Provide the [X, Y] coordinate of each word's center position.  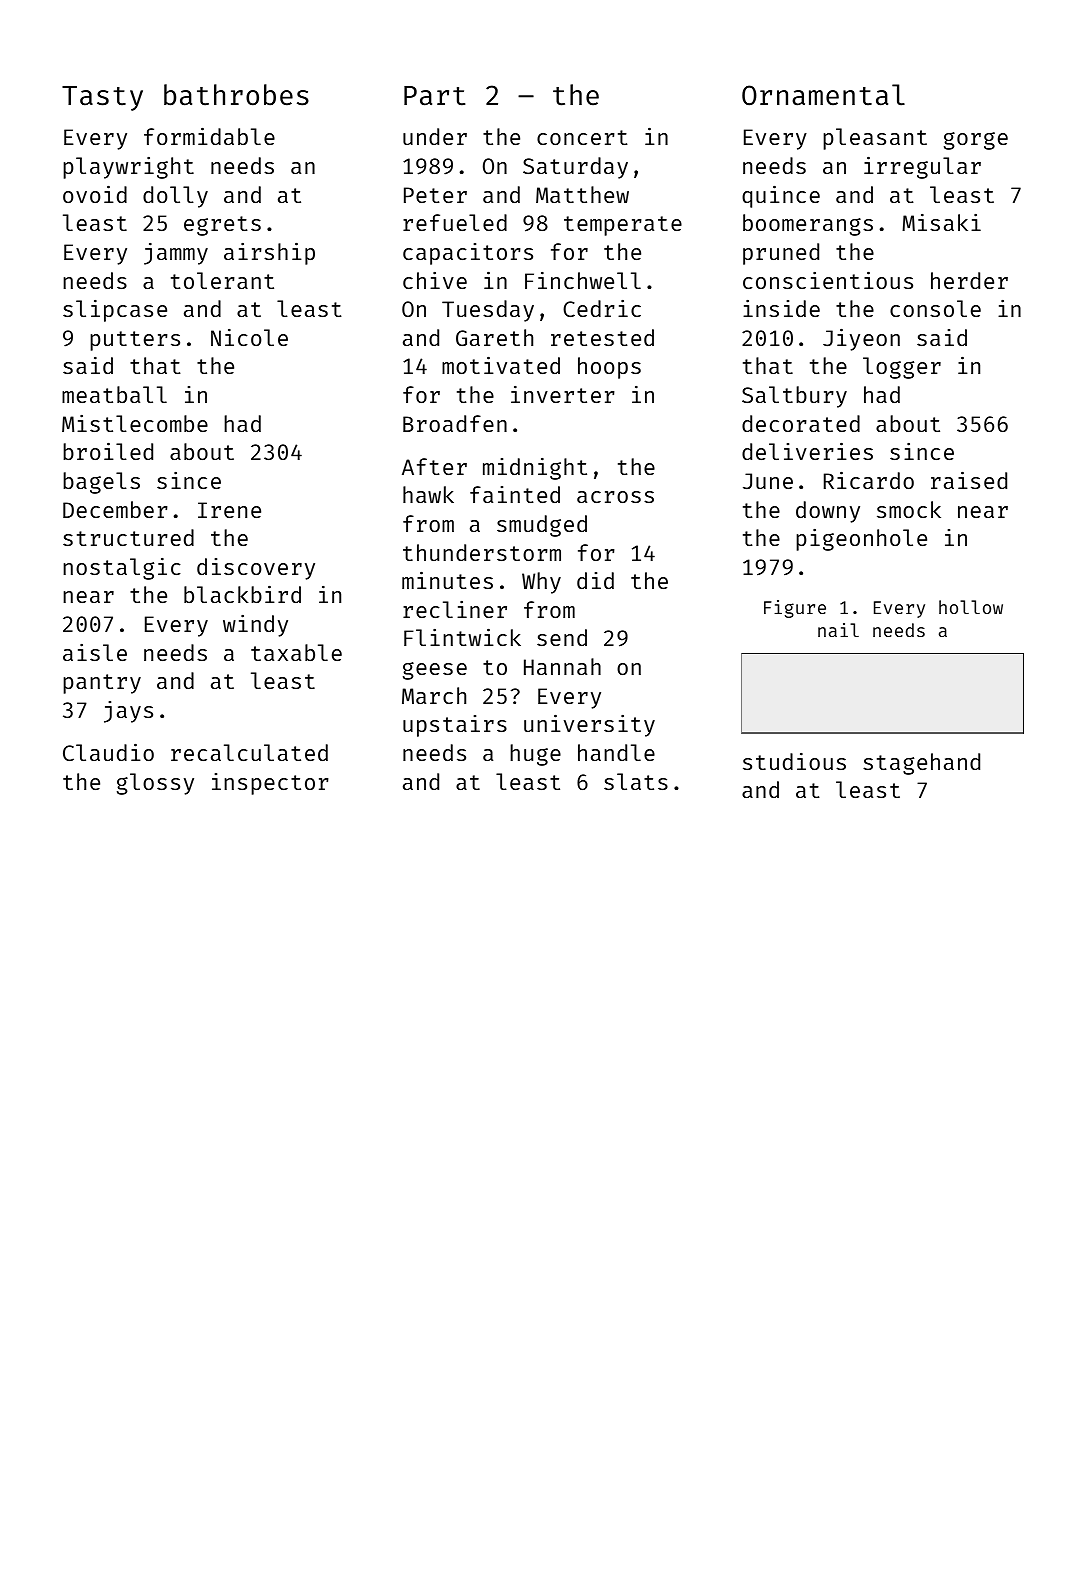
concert [582, 137]
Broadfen [455, 423]
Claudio [108, 752]
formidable [209, 136]
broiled [108, 451]
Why [541, 583]
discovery [256, 569]
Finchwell [583, 280]
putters [135, 341]
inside [781, 308]
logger [902, 368]
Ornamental [823, 95]
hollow [971, 607]
